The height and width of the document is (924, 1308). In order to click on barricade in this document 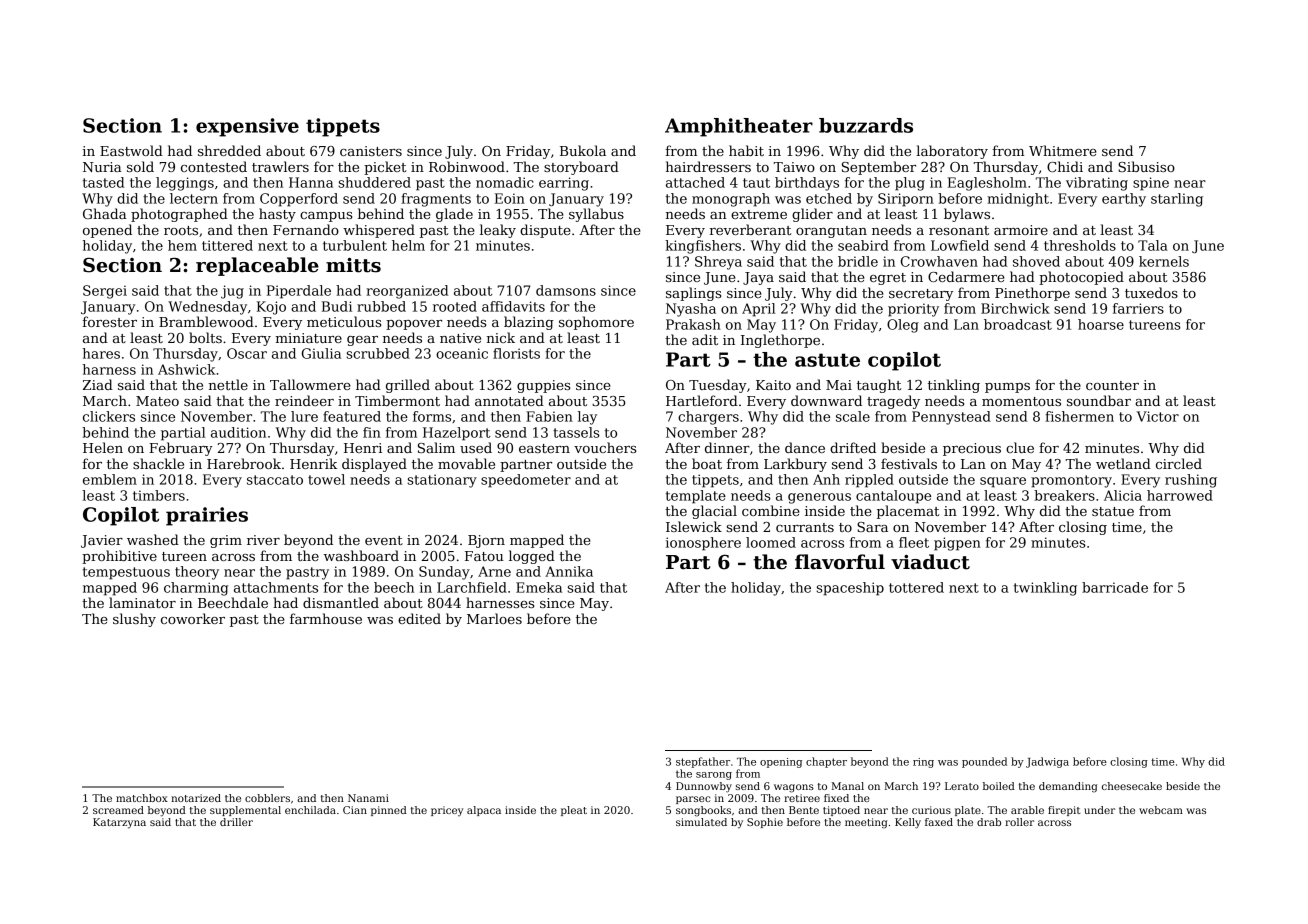, I will do `click(1115, 587)`.
